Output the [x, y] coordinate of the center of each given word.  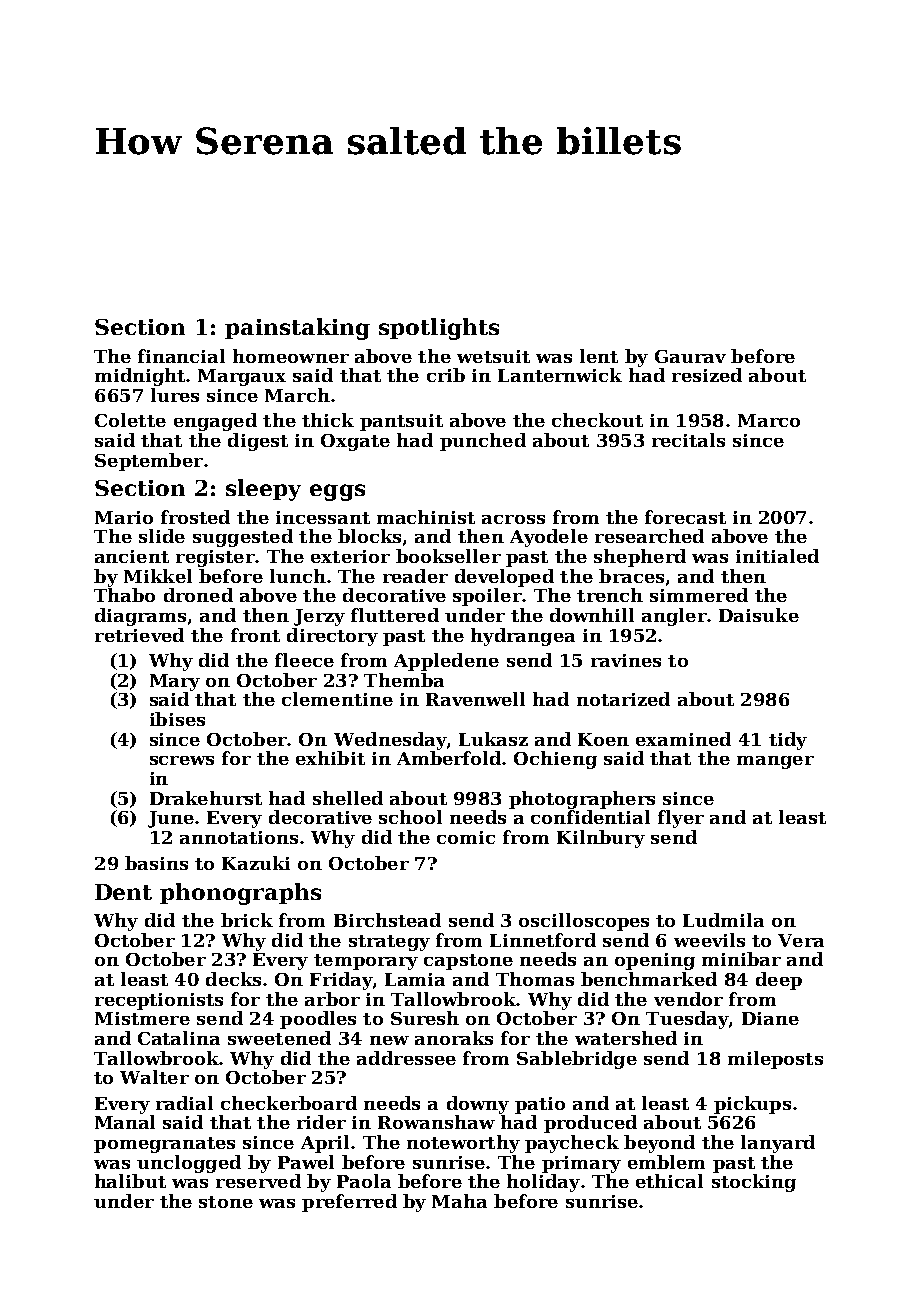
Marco [769, 420]
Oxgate [355, 442]
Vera [801, 940]
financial [181, 356]
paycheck [572, 1144]
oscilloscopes [584, 922]
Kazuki [256, 863]
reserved [258, 1181]
